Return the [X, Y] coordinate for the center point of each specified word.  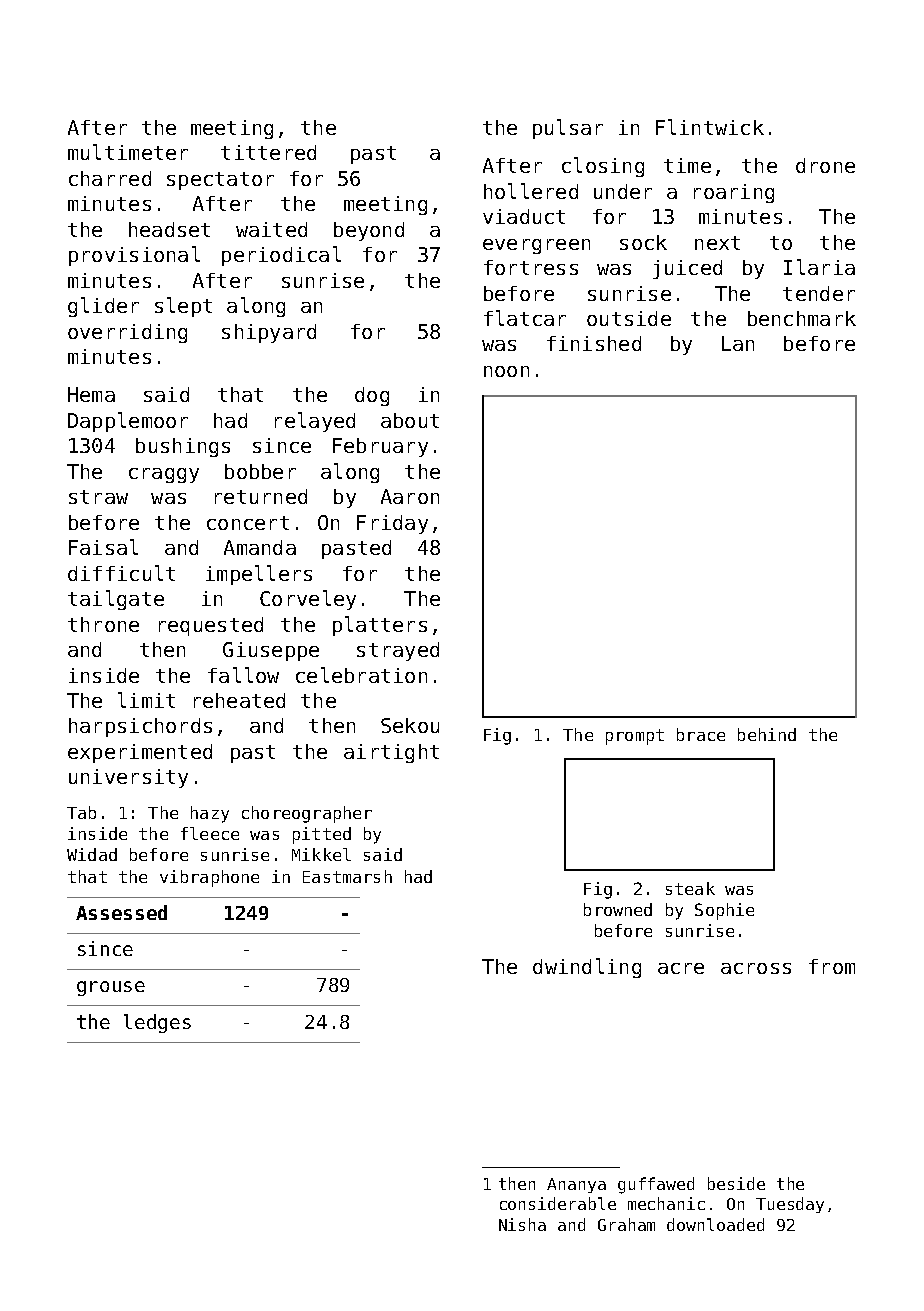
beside [736, 1183]
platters [380, 626]
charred [110, 178]
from [832, 966]
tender [819, 293]
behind [767, 734]
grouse [111, 988]
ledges [157, 1023]
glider [103, 307]
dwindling [587, 968]
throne [103, 624]
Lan [738, 343]
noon [506, 371]
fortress [531, 267]
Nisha [522, 1224]
